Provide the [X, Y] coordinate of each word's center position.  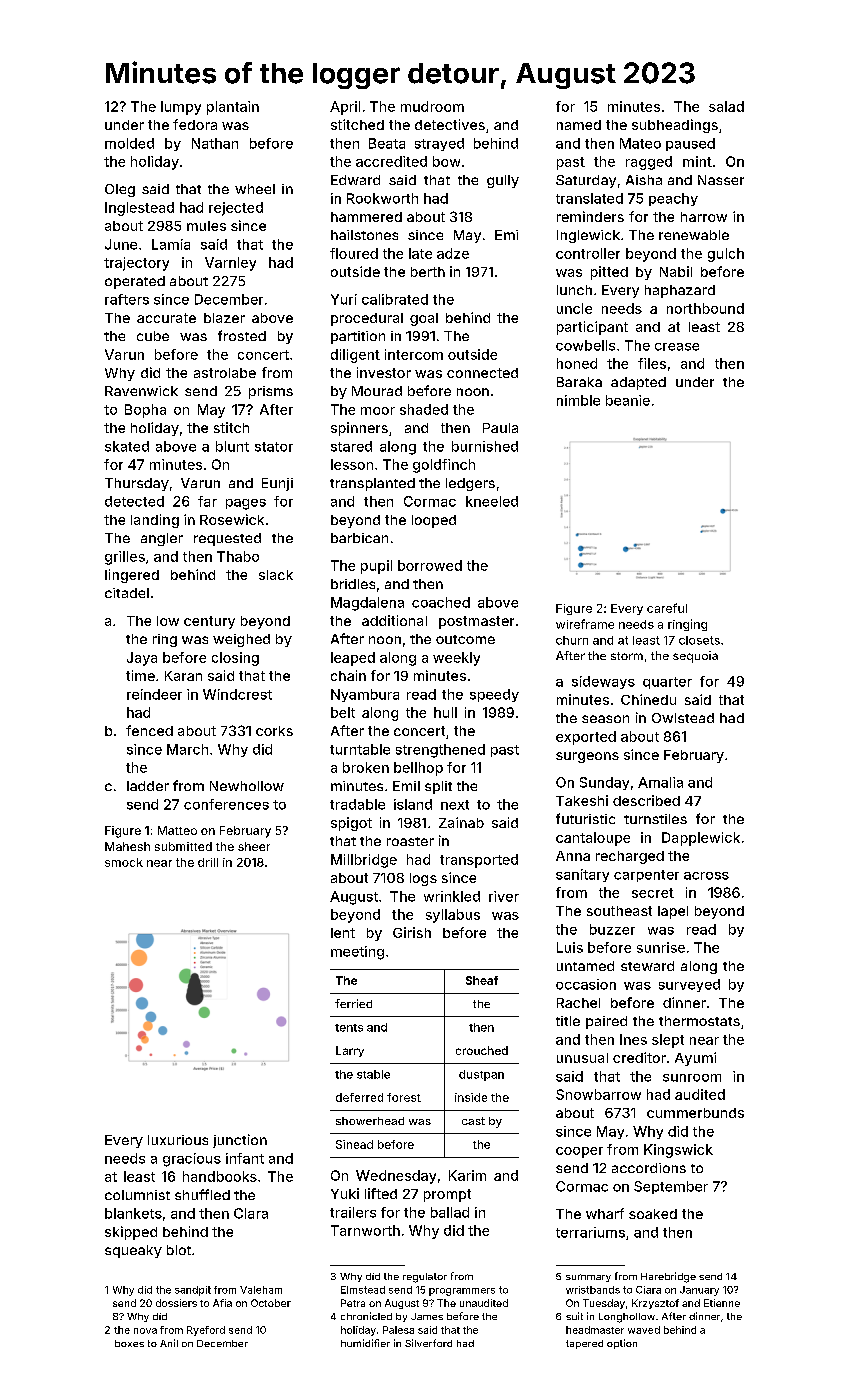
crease [677, 347]
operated [135, 282]
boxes [129, 1343]
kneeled [492, 501]
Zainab [461, 822]
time [140, 675]
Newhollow [247, 786]
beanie [628, 400]
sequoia [695, 657]
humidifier [365, 1343]
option [622, 1344]
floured [354, 253]
